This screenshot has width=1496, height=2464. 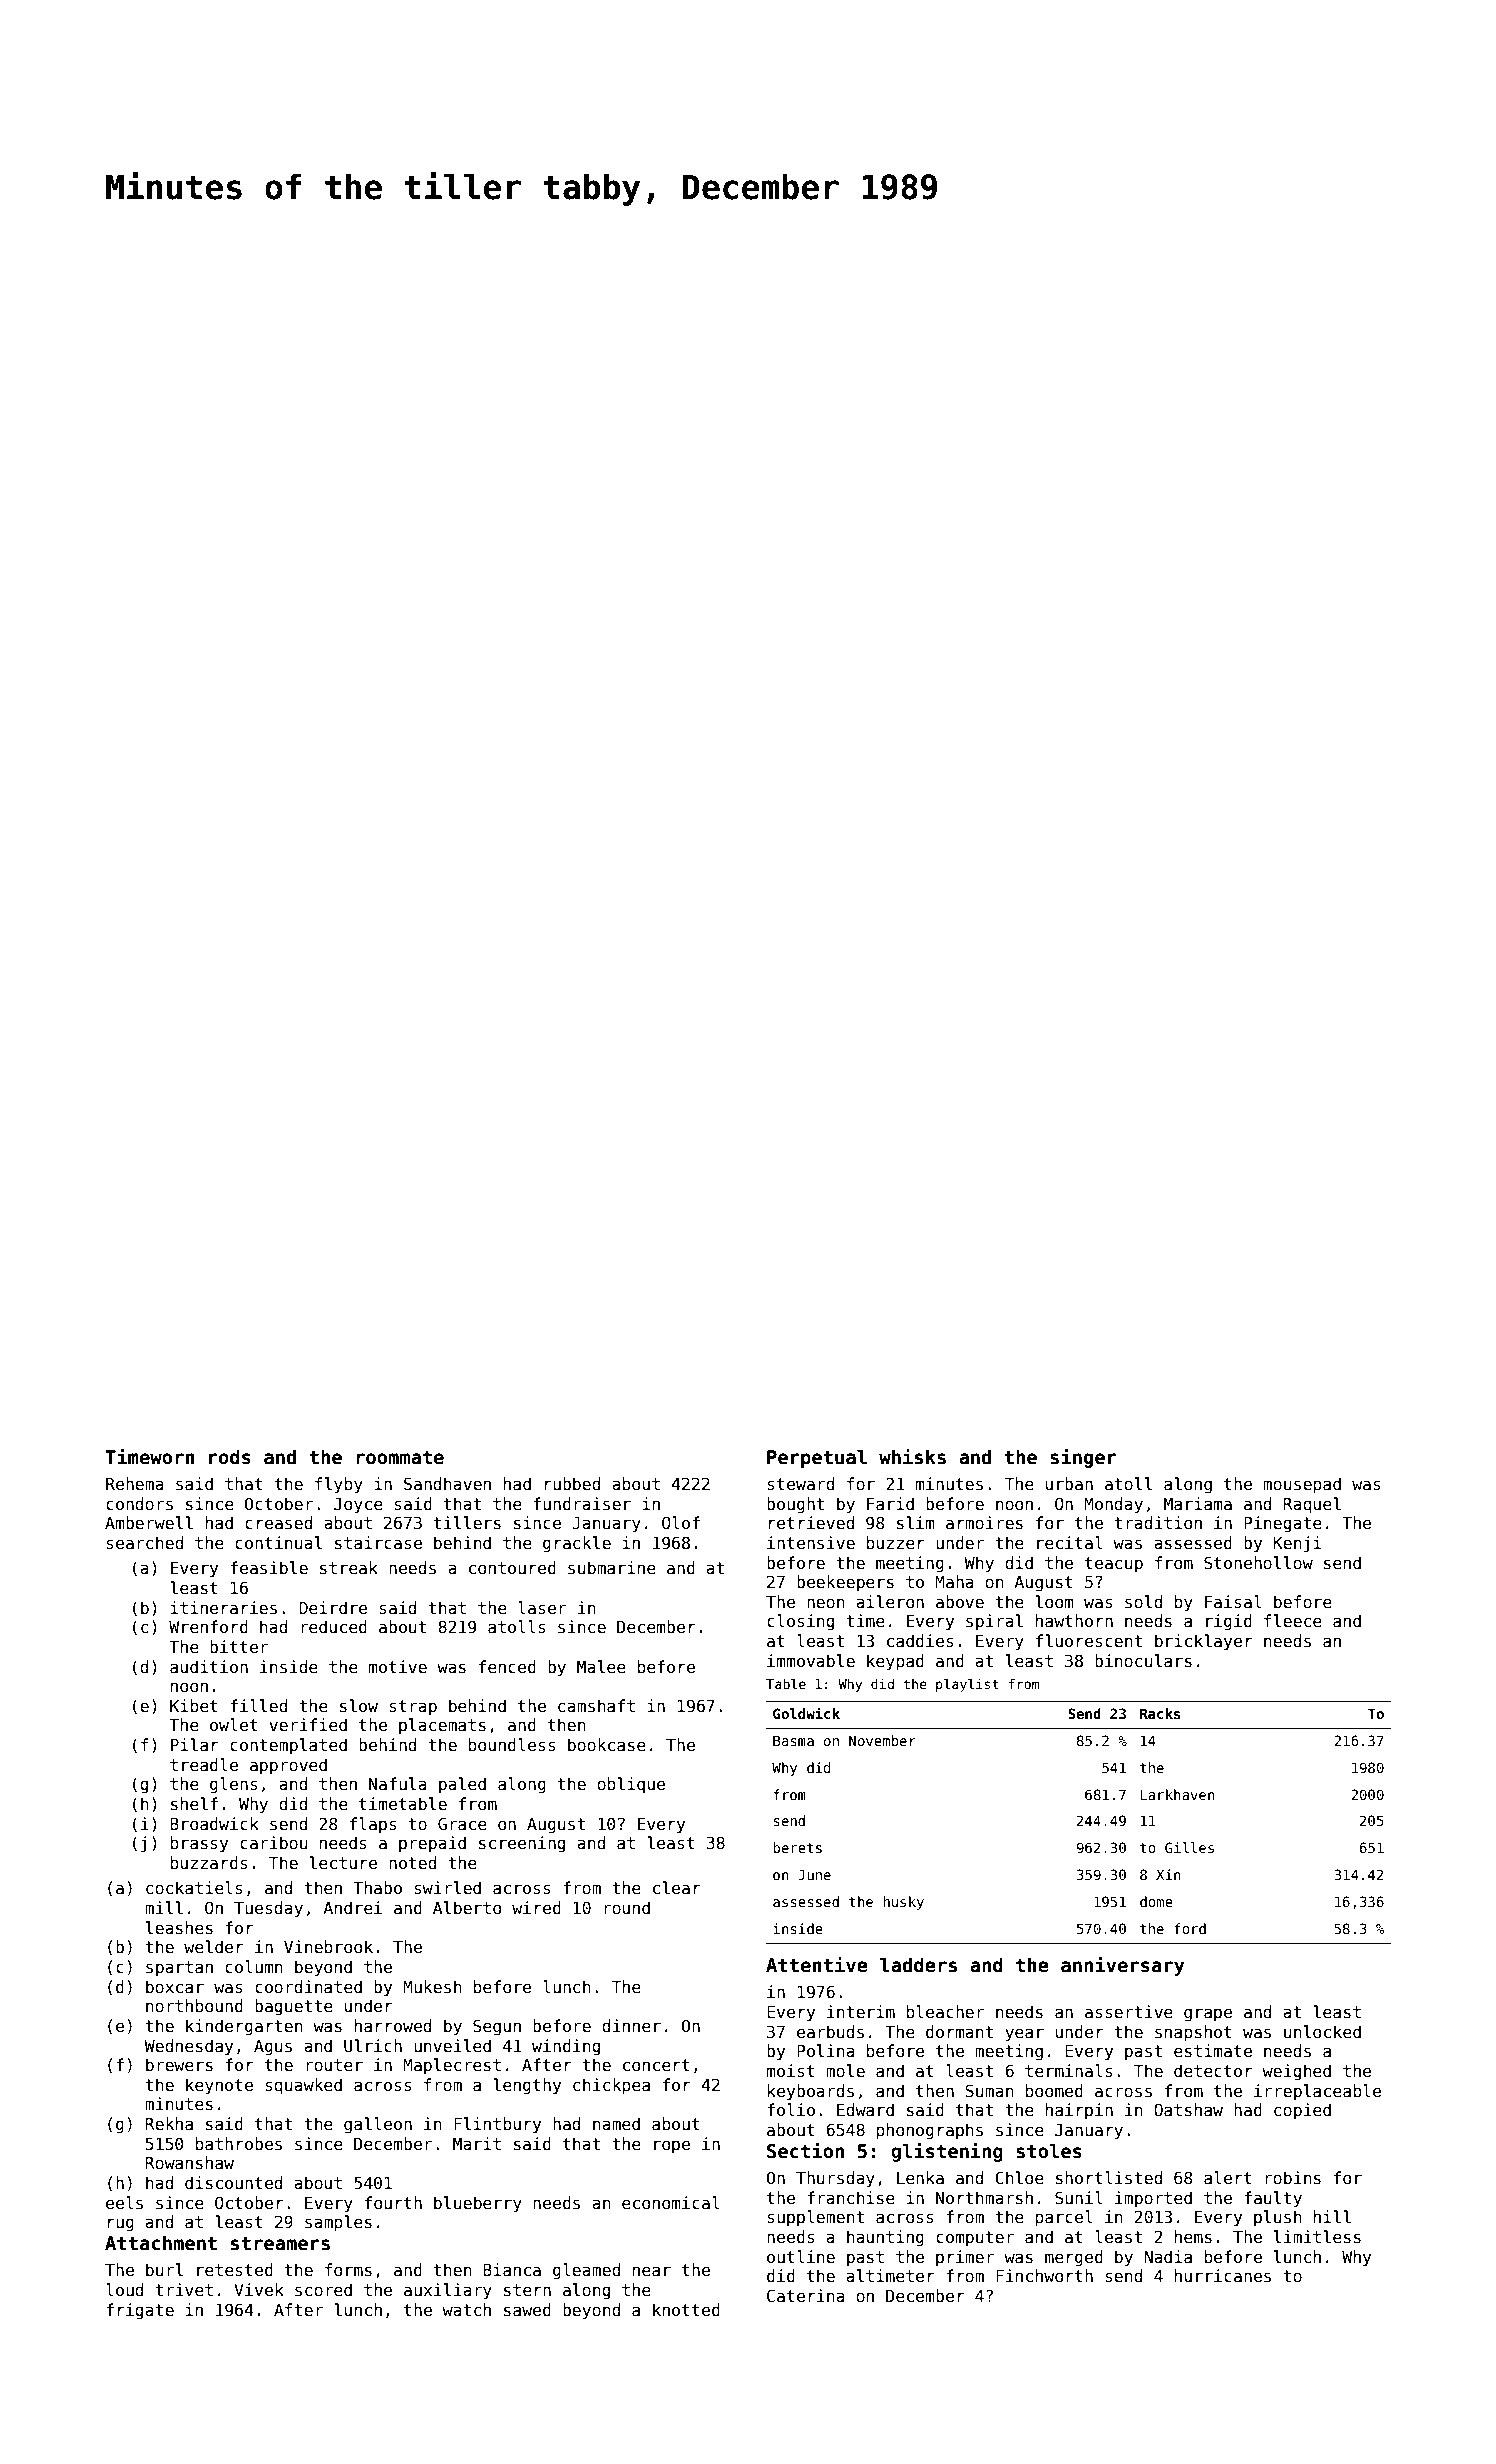 I want to click on bricklayer, so click(x=1204, y=1642).
